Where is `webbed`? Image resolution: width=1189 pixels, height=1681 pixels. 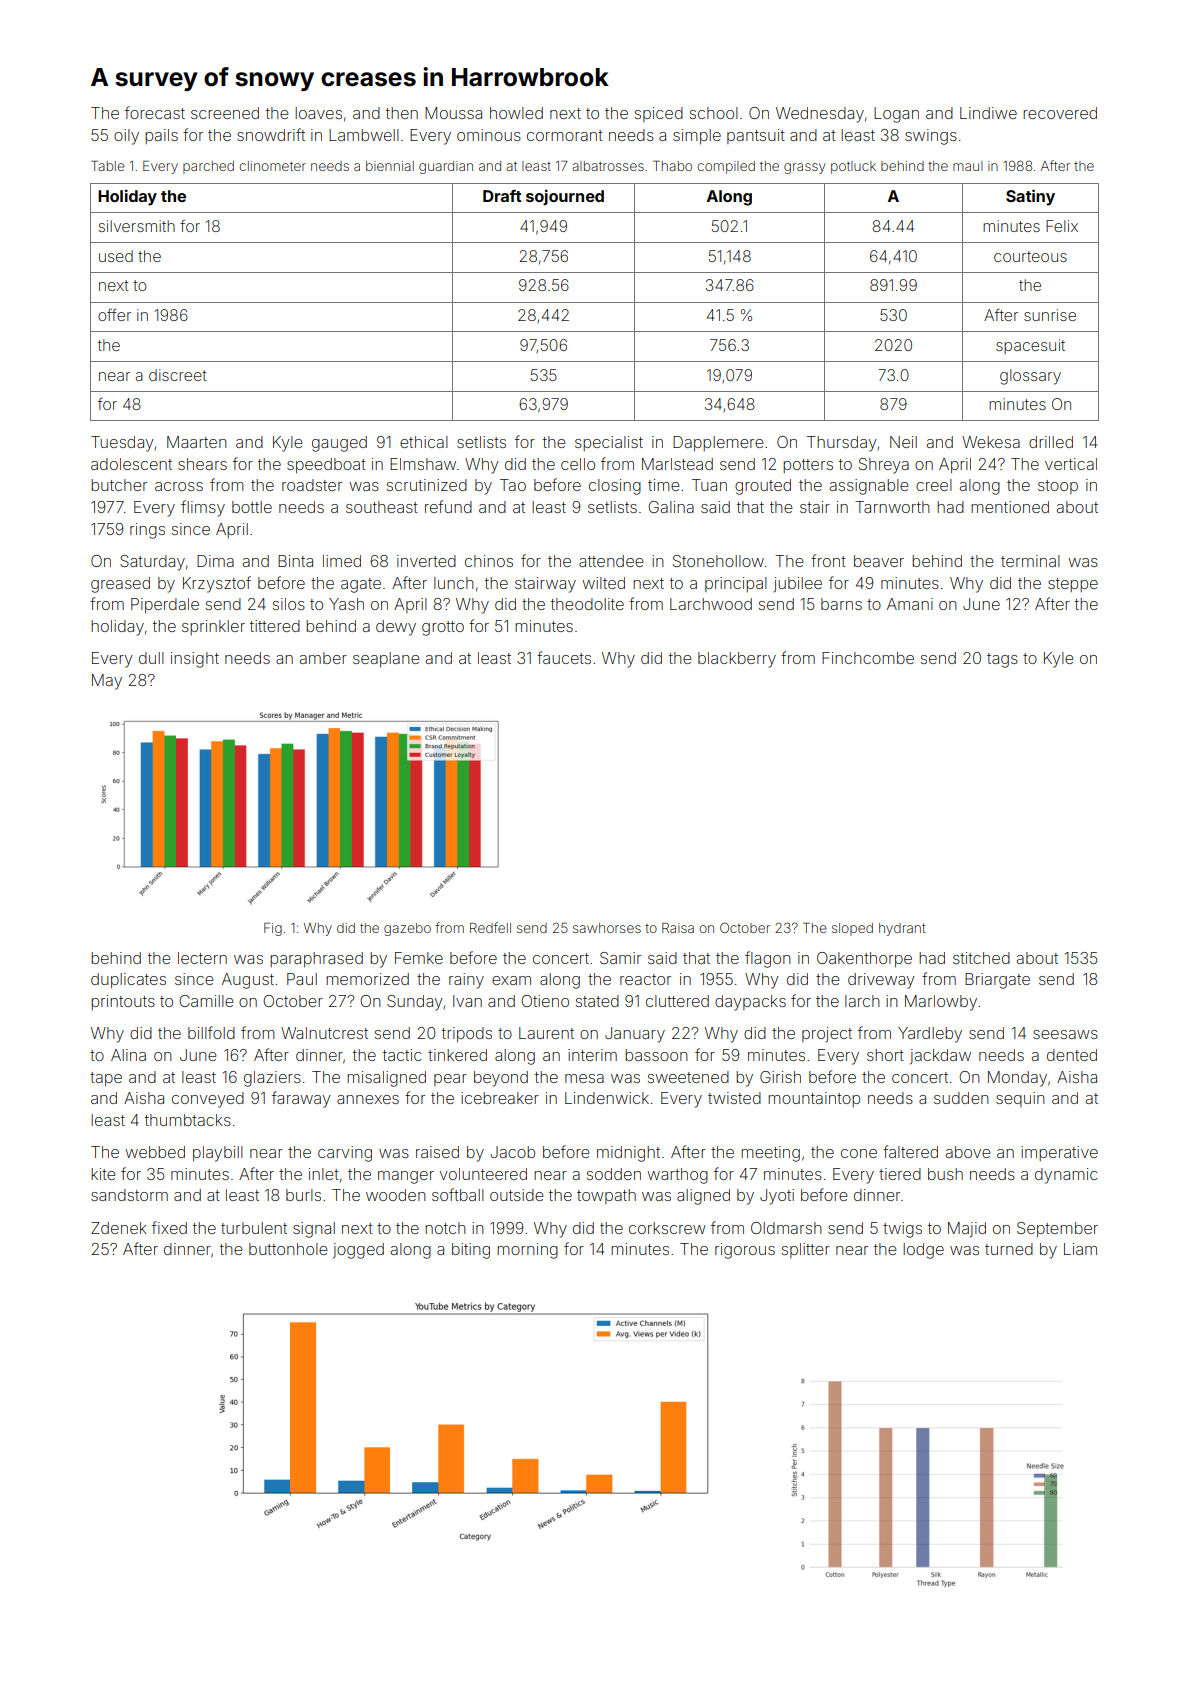 webbed is located at coordinates (155, 1152).
